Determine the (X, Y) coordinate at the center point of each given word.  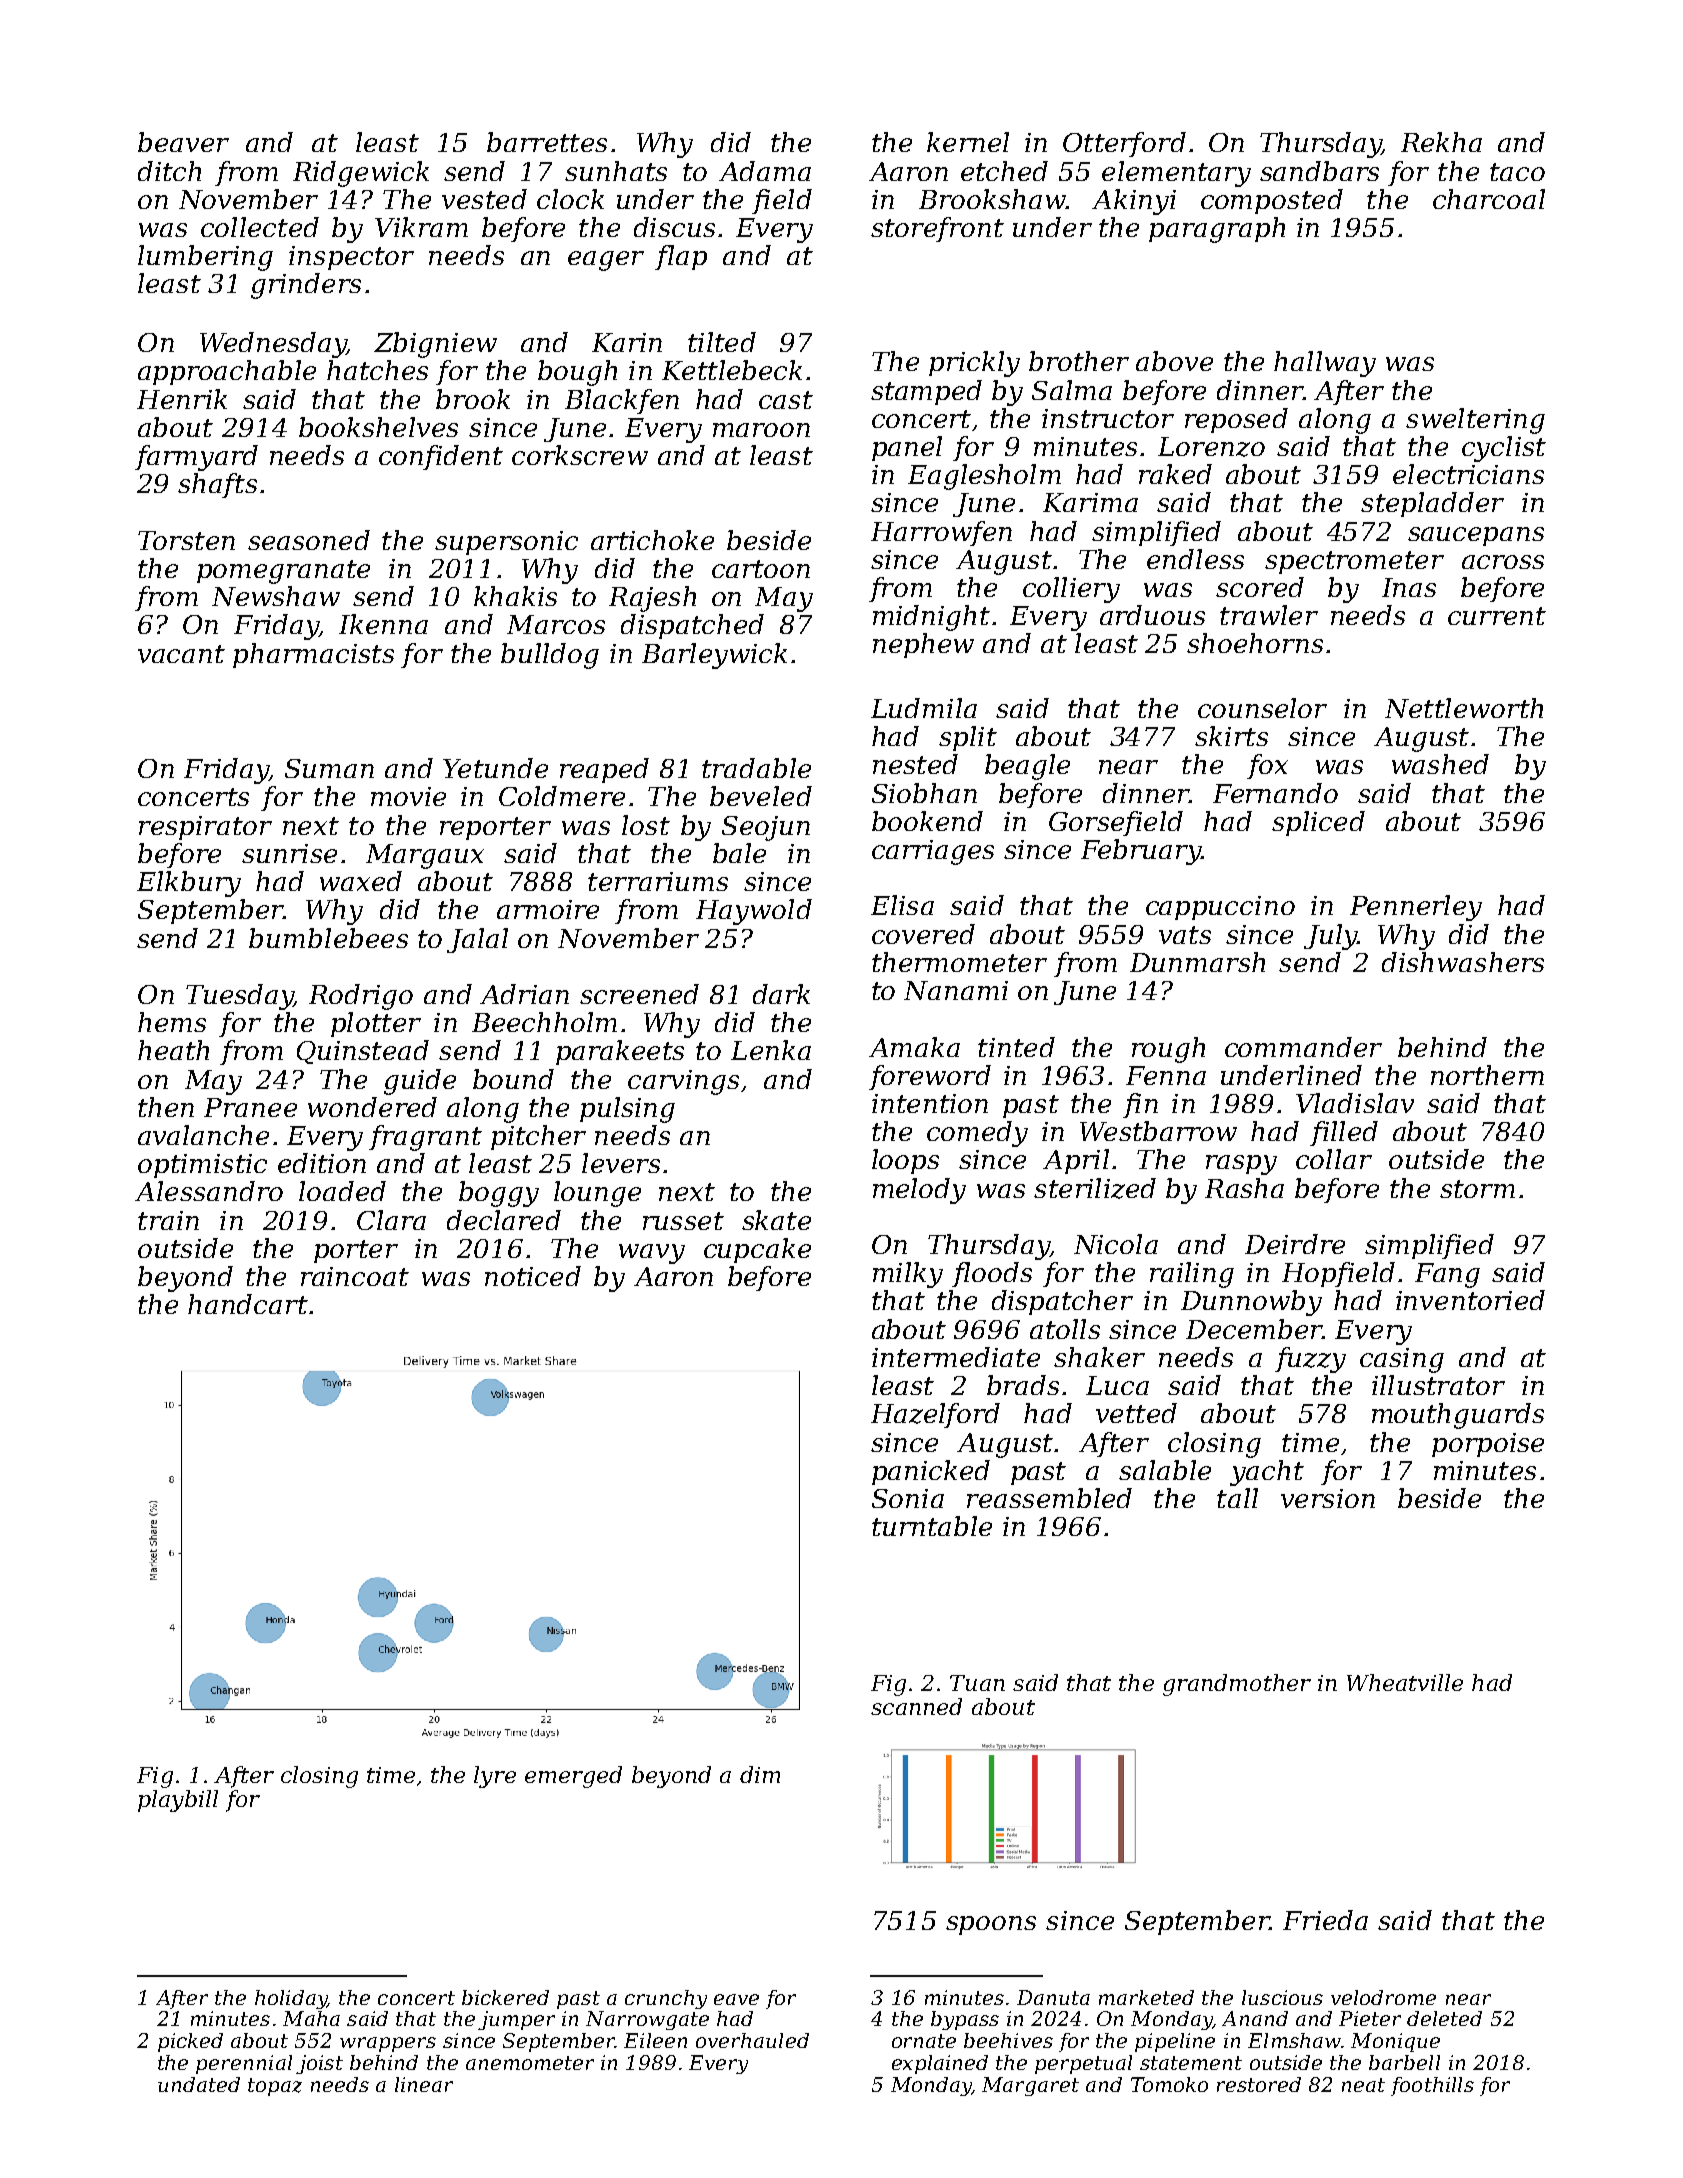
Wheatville (1405, 1682)
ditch (169, 171)
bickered (505, 1997)
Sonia (908, 1498)
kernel (968, 142)
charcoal (1489, 199)
